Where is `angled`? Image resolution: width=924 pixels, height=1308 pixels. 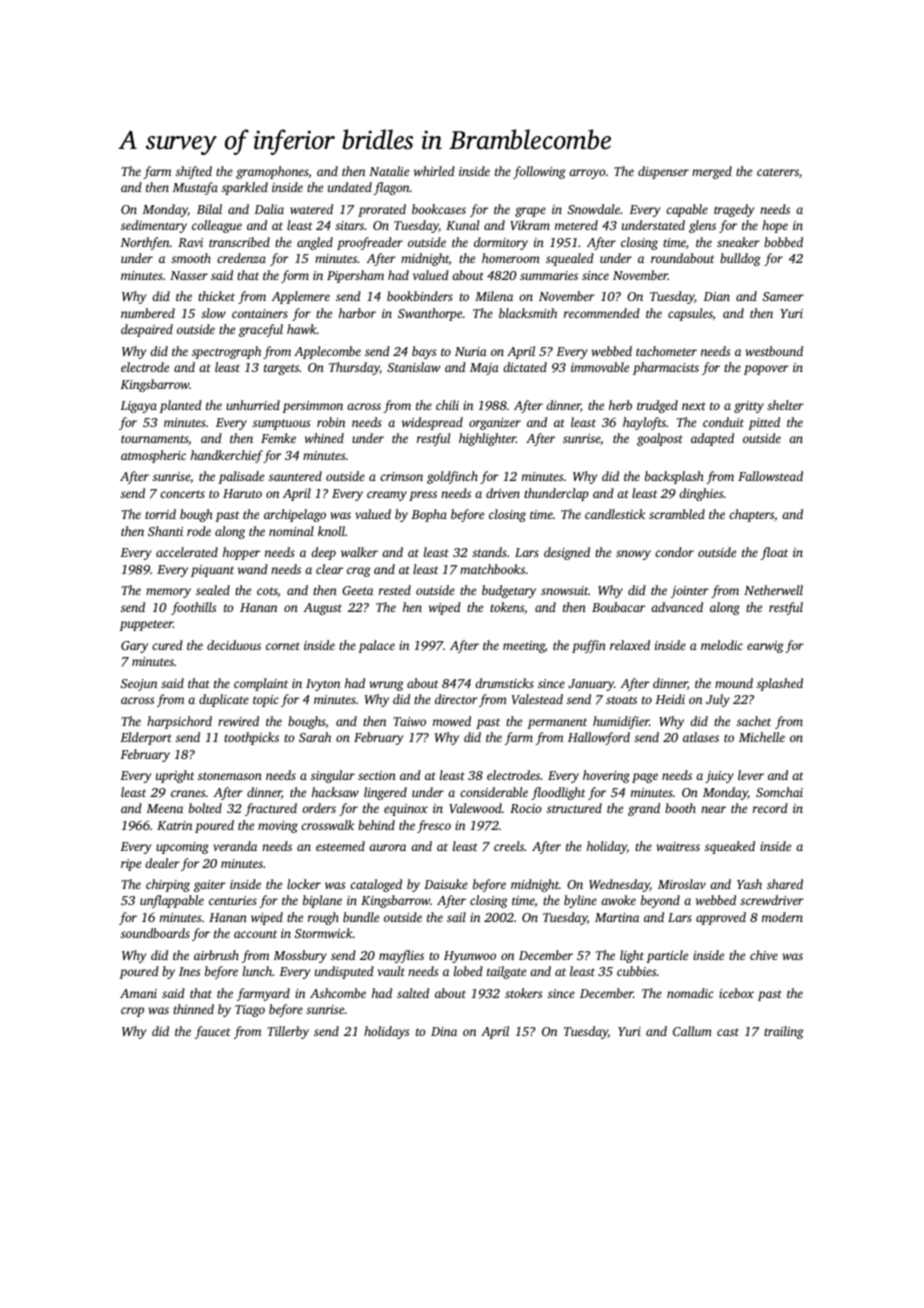
angled is located at coordinates (315, 243).
